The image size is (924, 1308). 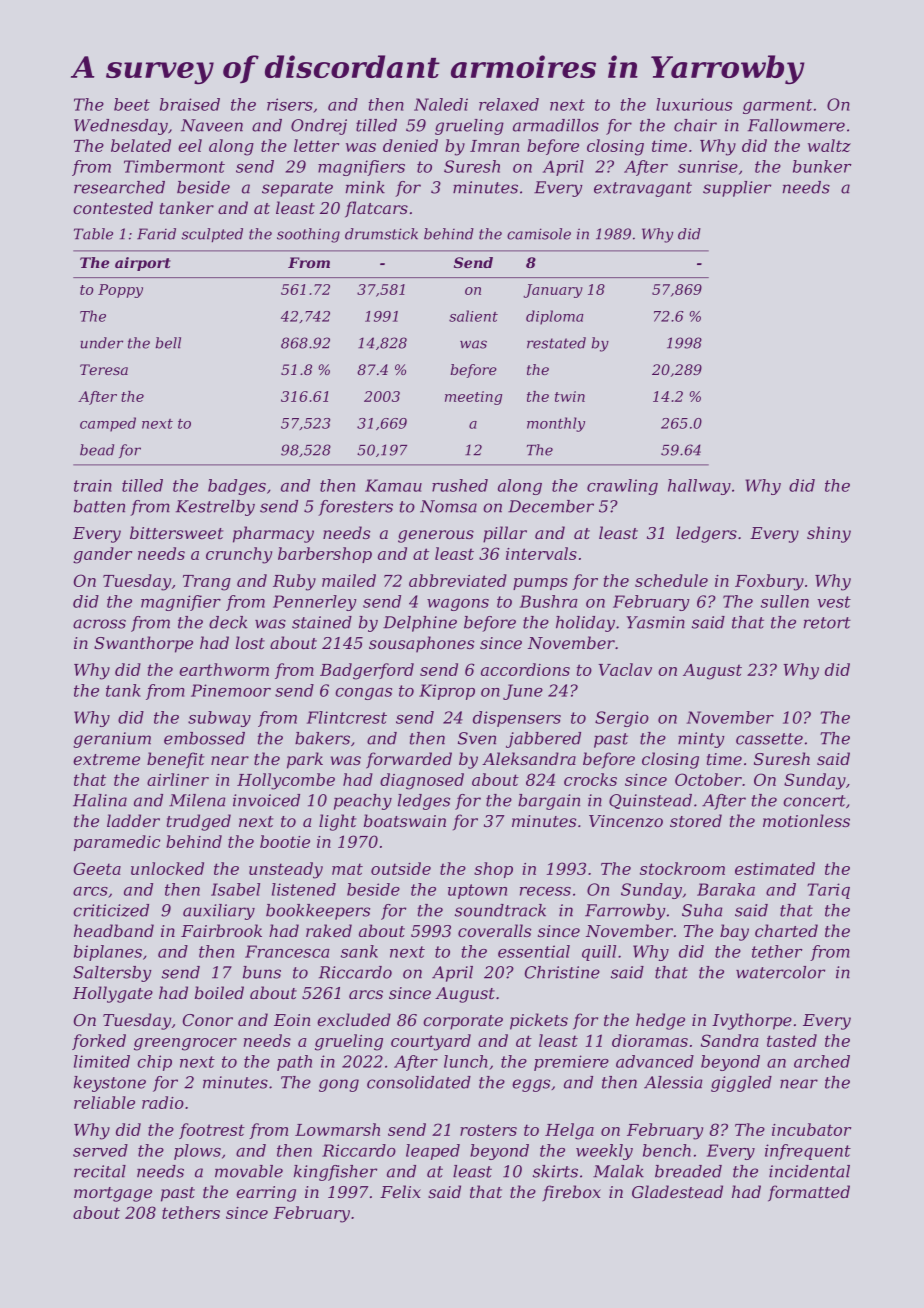 What do you see at coordinates (699, 487) in the image?
I see `hallway` at bounding box center [699, 487].
